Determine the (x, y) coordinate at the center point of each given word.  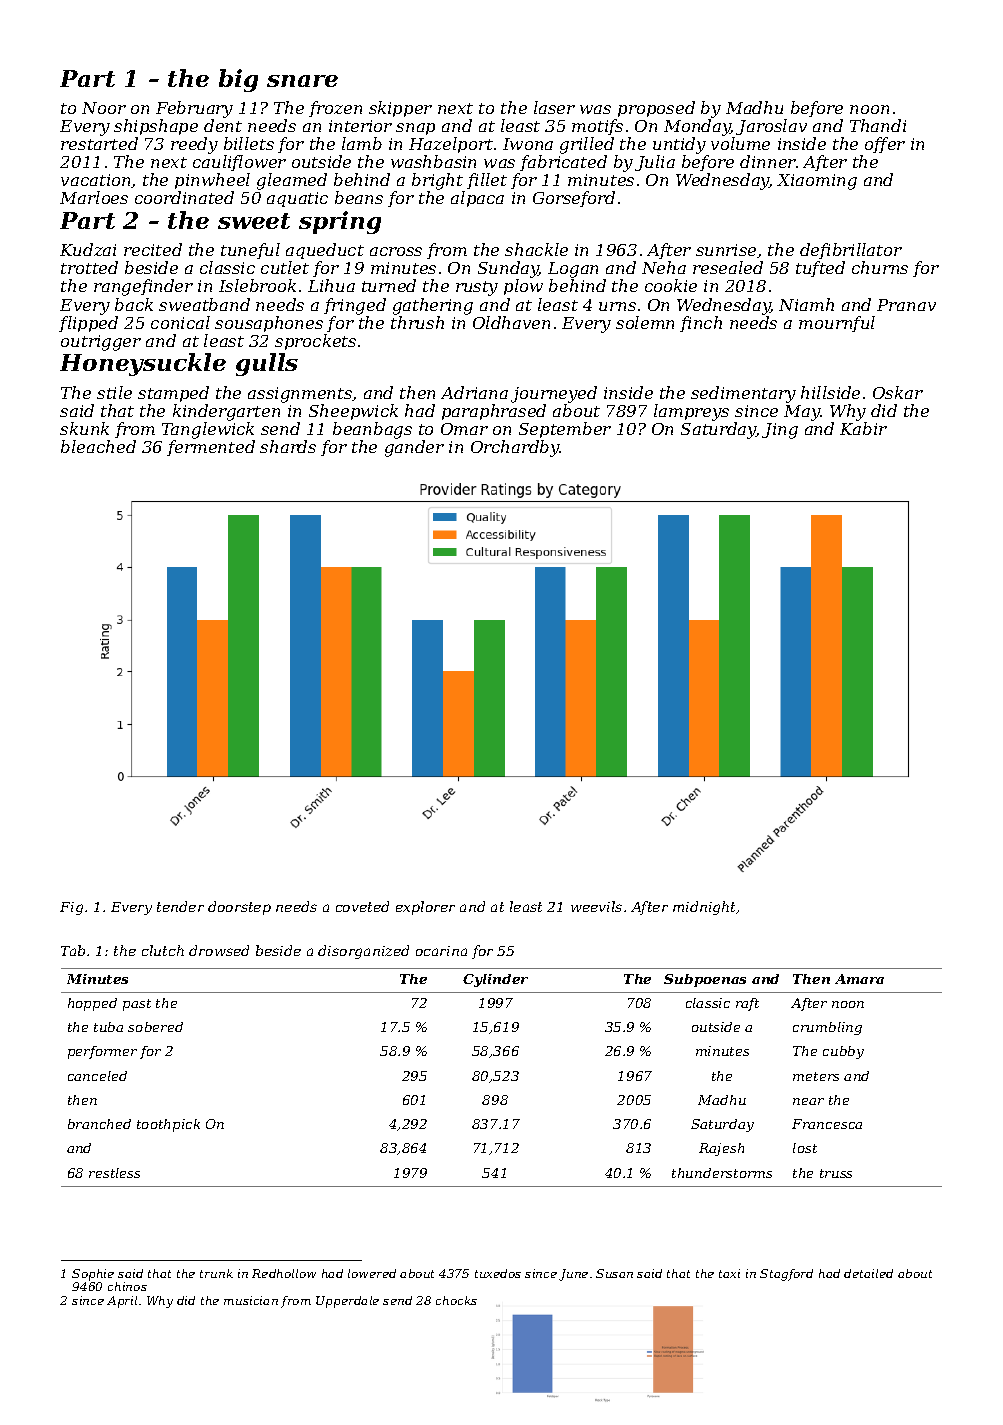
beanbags (372, 430)
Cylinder (495, 980)
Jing (780, 431)
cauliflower (239, 163)
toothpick (168, 1125)
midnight (705, 908)
